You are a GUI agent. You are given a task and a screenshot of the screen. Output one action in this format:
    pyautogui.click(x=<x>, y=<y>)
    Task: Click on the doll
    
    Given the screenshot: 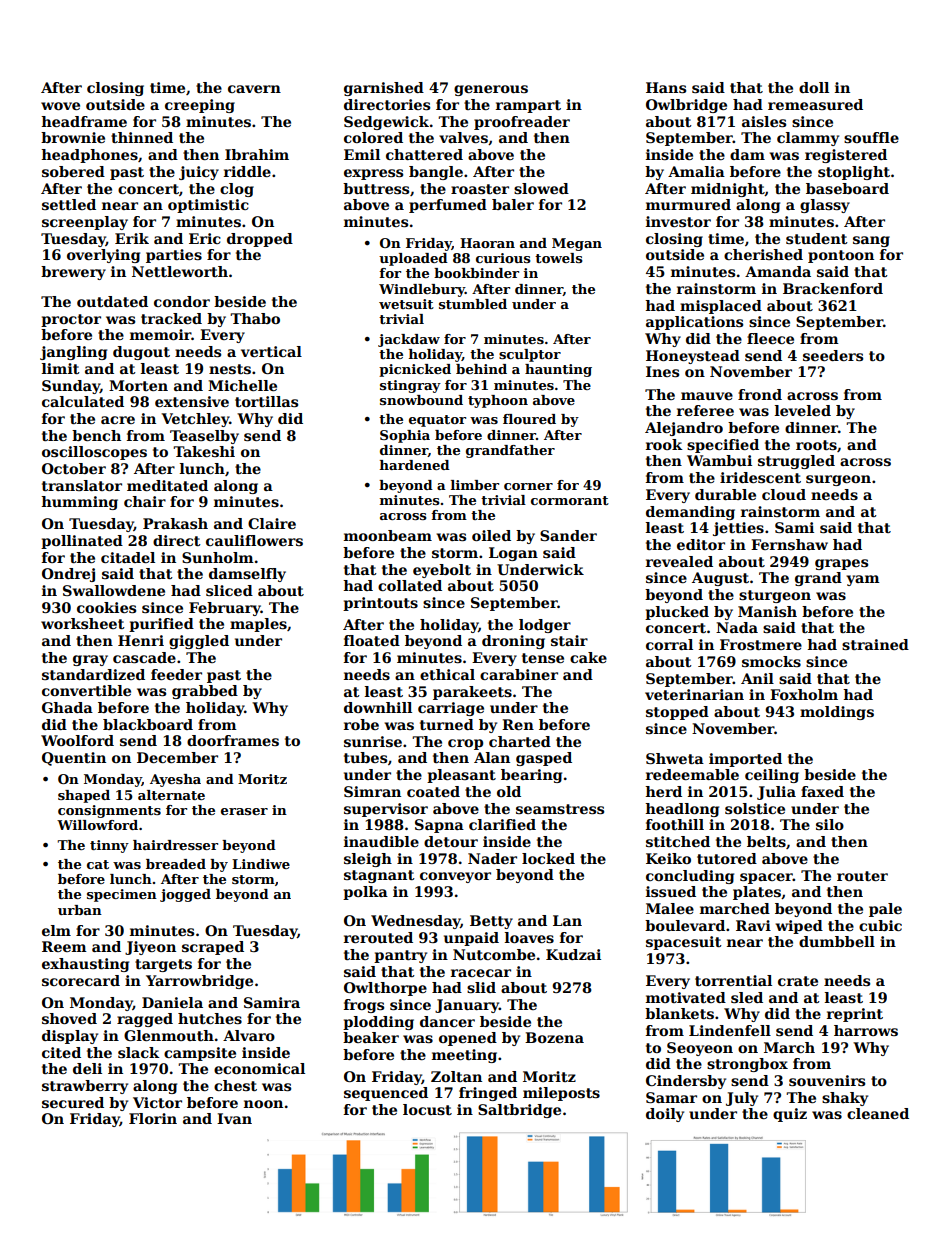 What is the action you would take?
    pyautogui.click(x=814, y=87)
